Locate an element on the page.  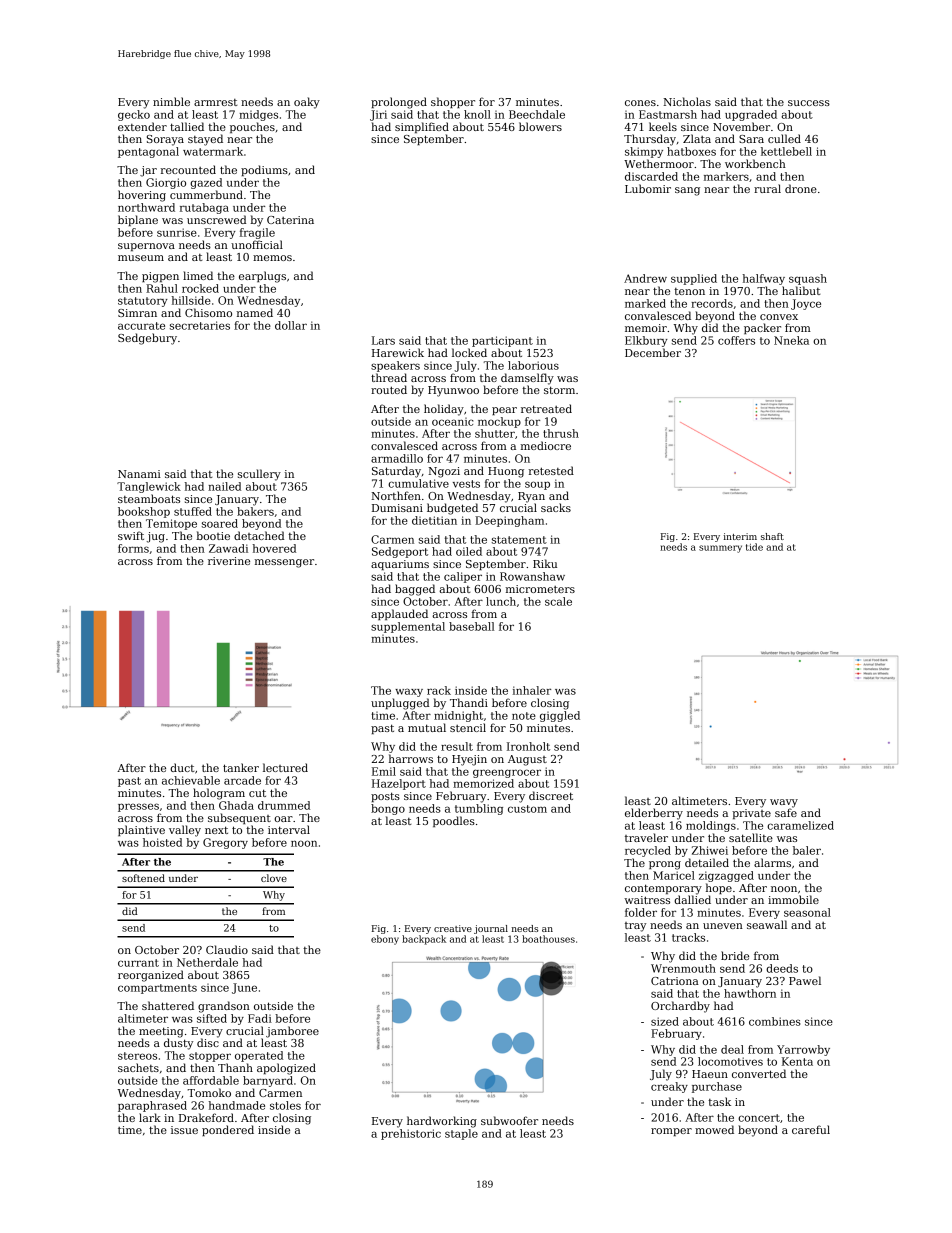
gecko is located at coordinates (134, 115).
